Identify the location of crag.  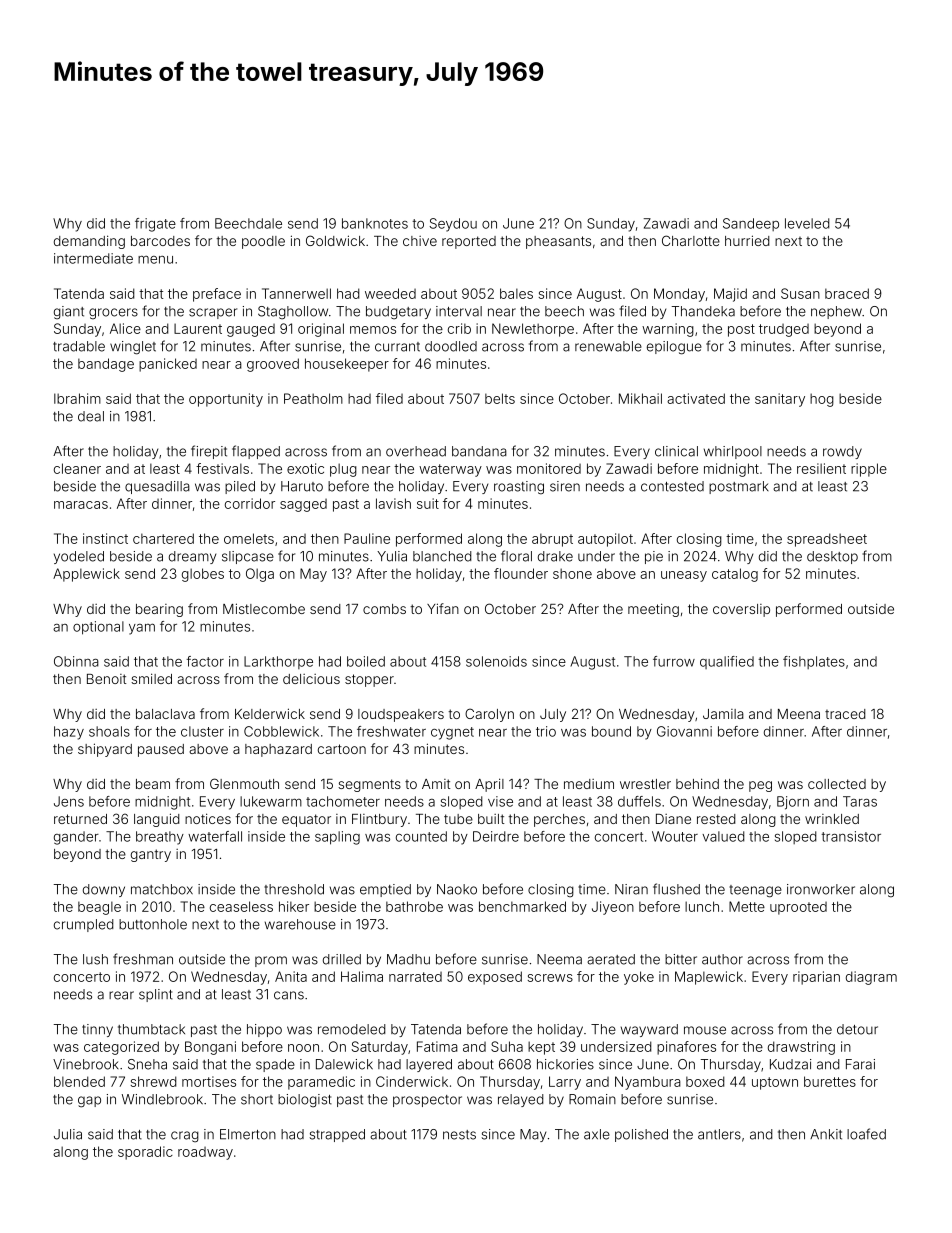
(185, 1137).
